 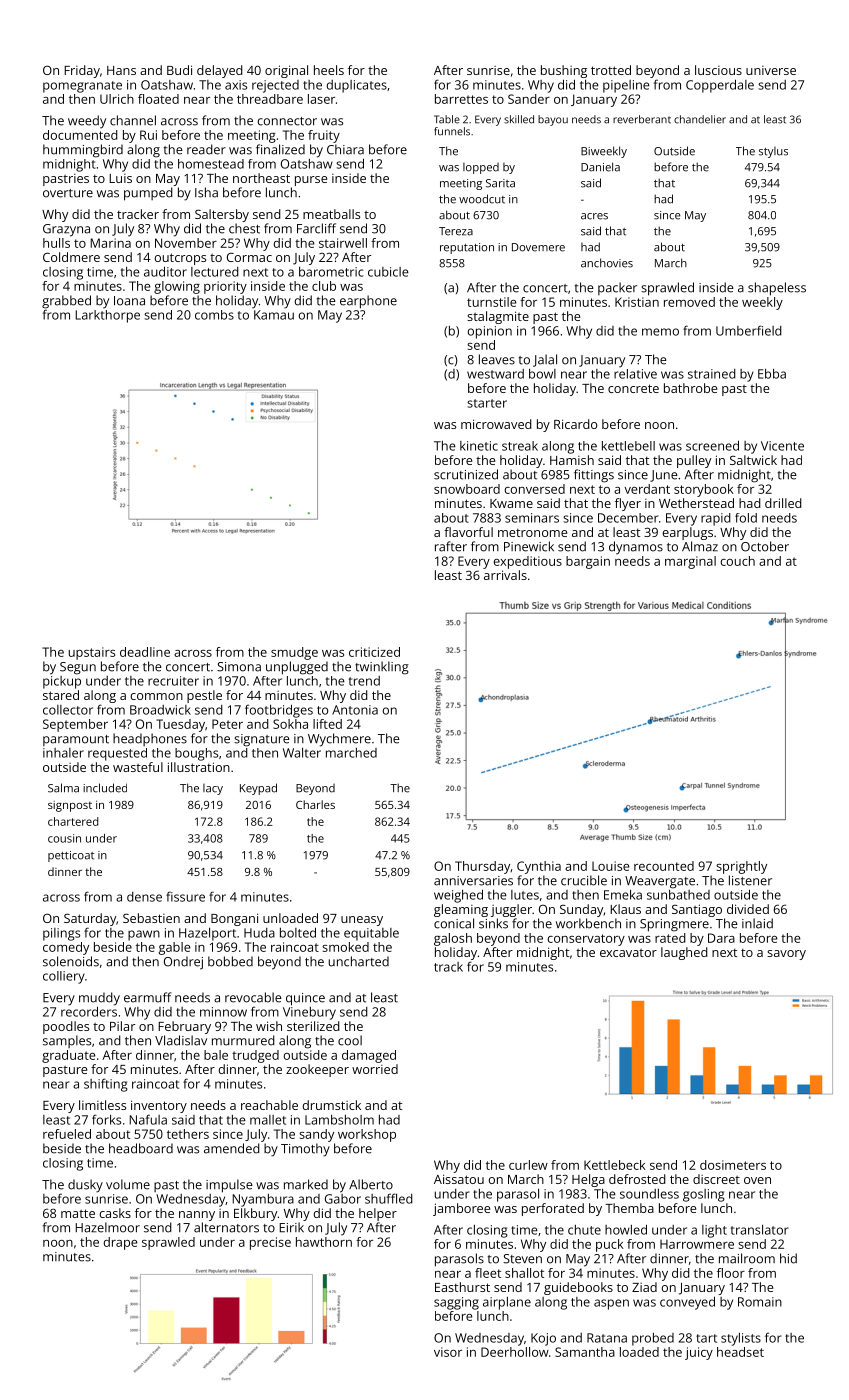 I want to click on drumstick, so click(x=331, y=1105).
